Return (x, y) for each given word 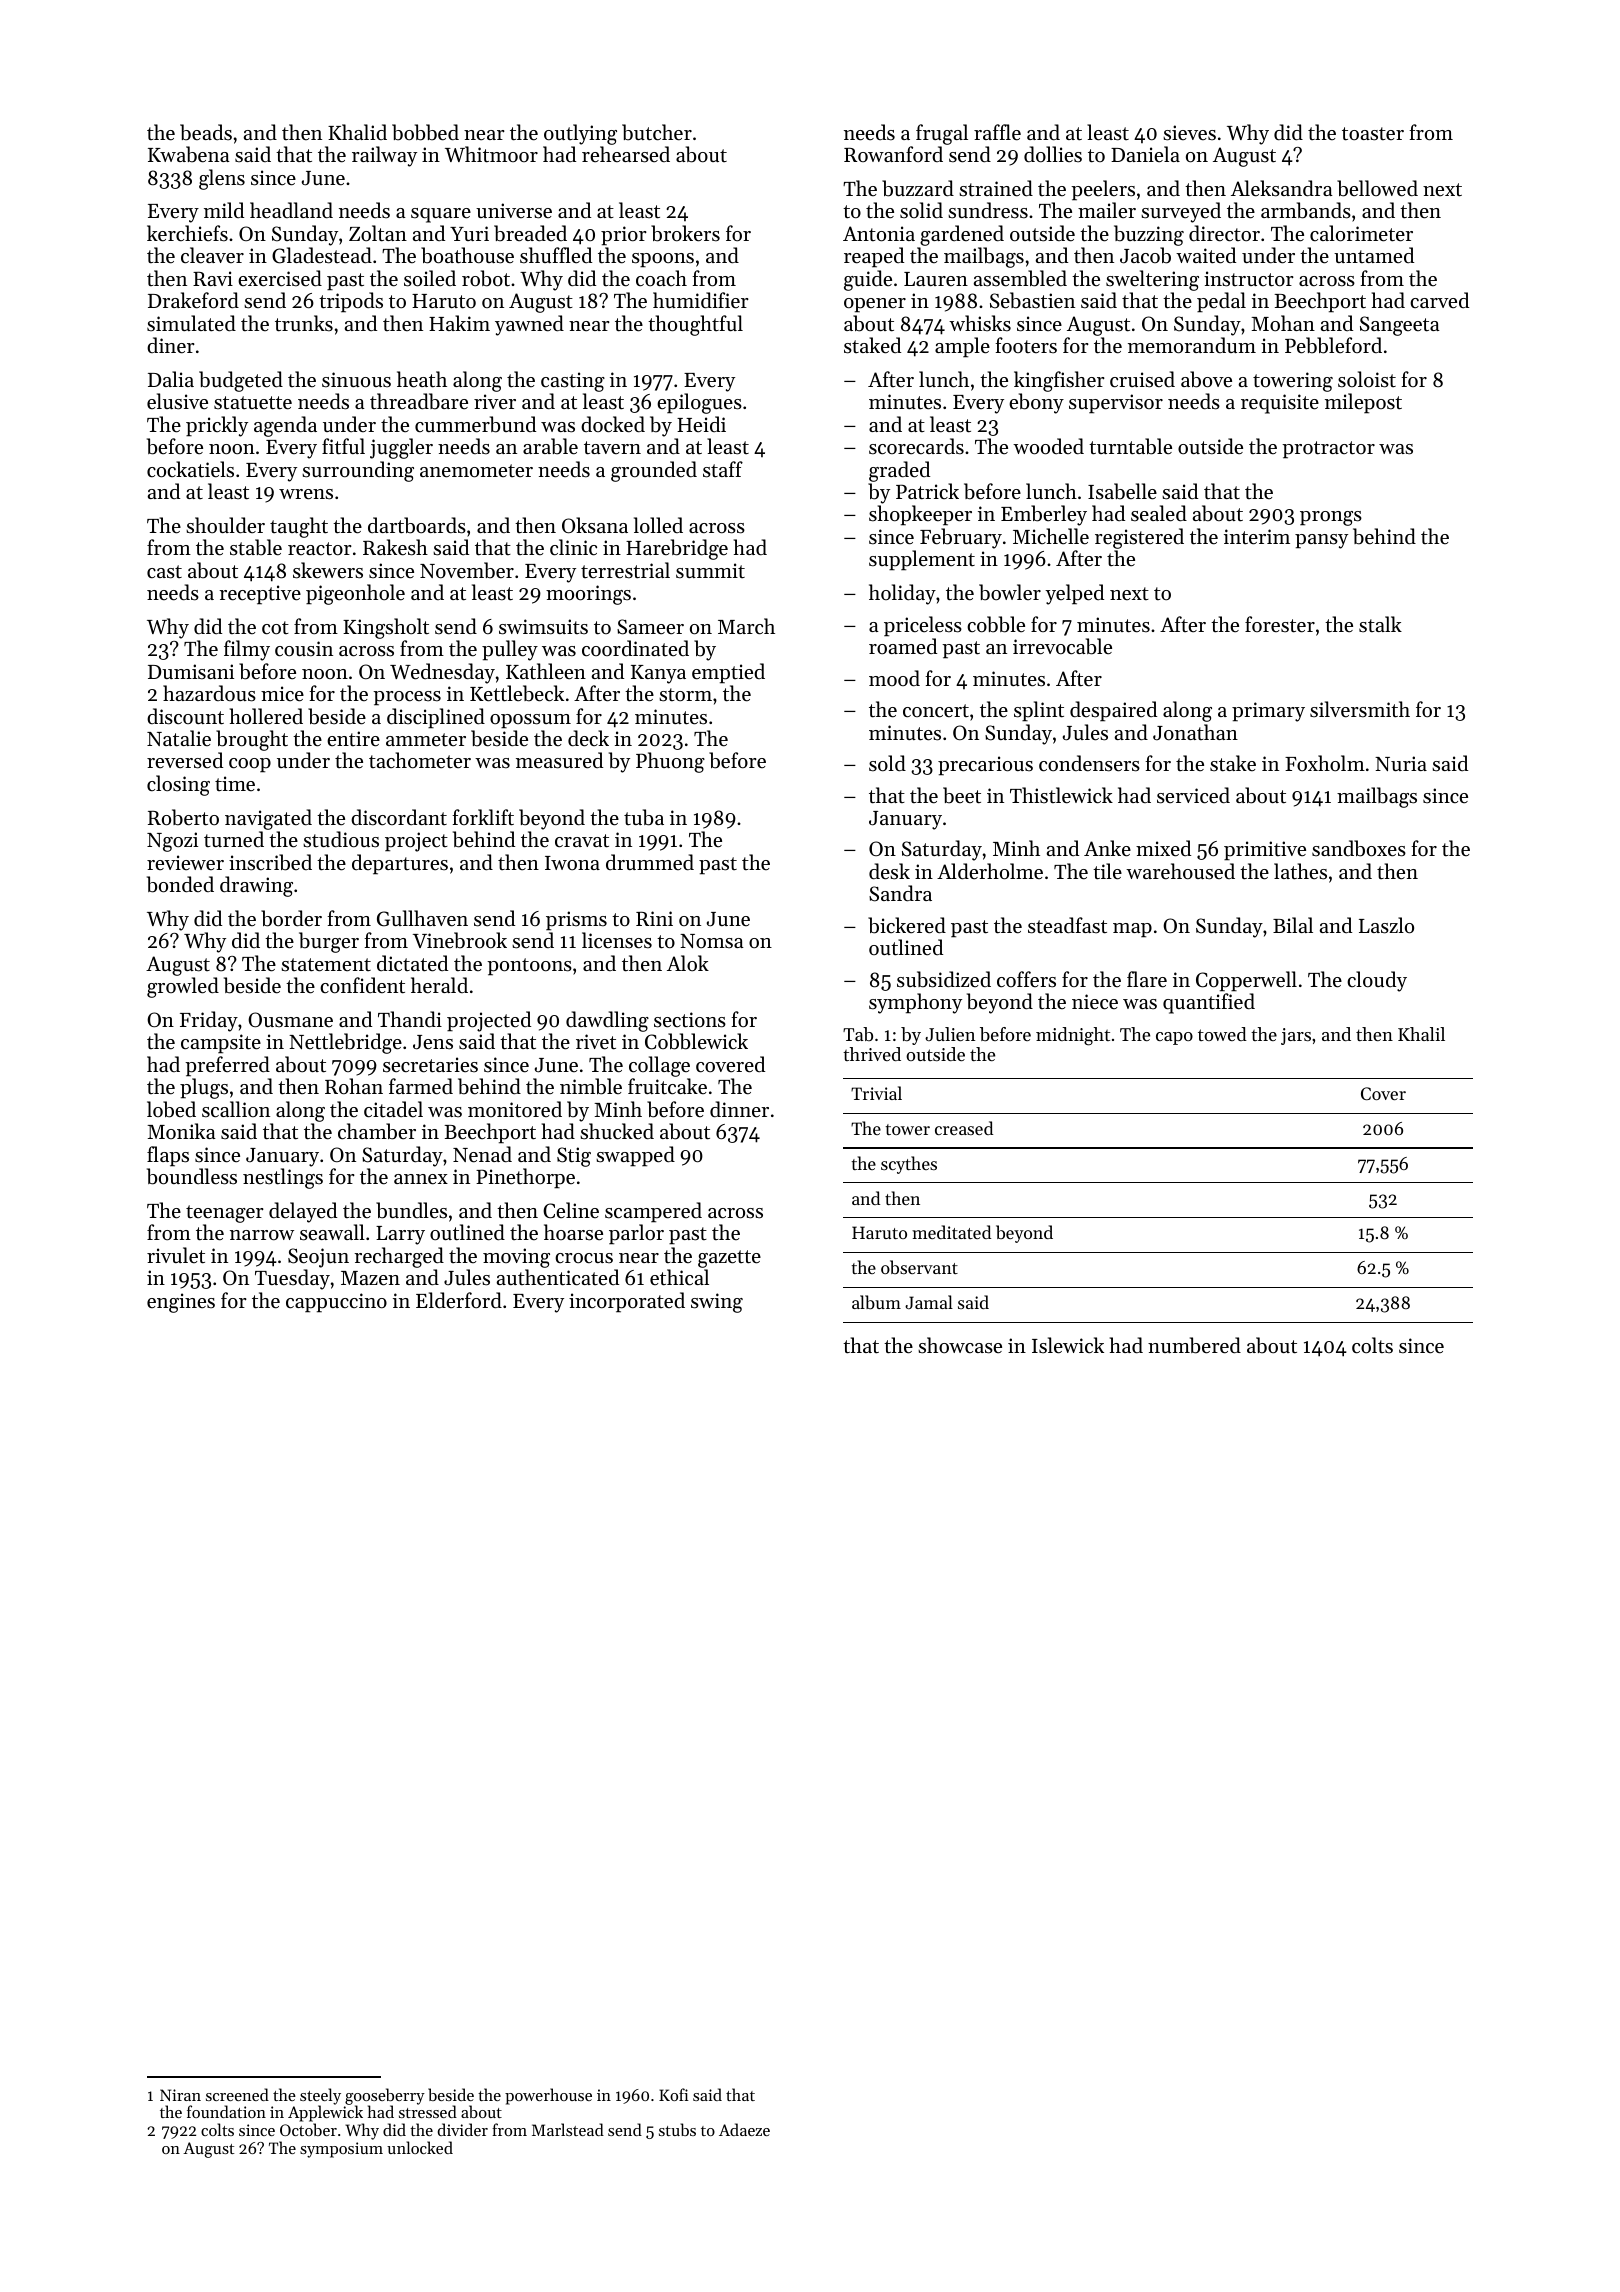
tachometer (420, 760)
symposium (341, 2150)
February (961, 538)
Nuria (1401, 763)
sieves (1189, 133)
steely (320, 2097)
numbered (1194, 1345)
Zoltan (378, 233)
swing (717, 1303)
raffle (997, 132)
